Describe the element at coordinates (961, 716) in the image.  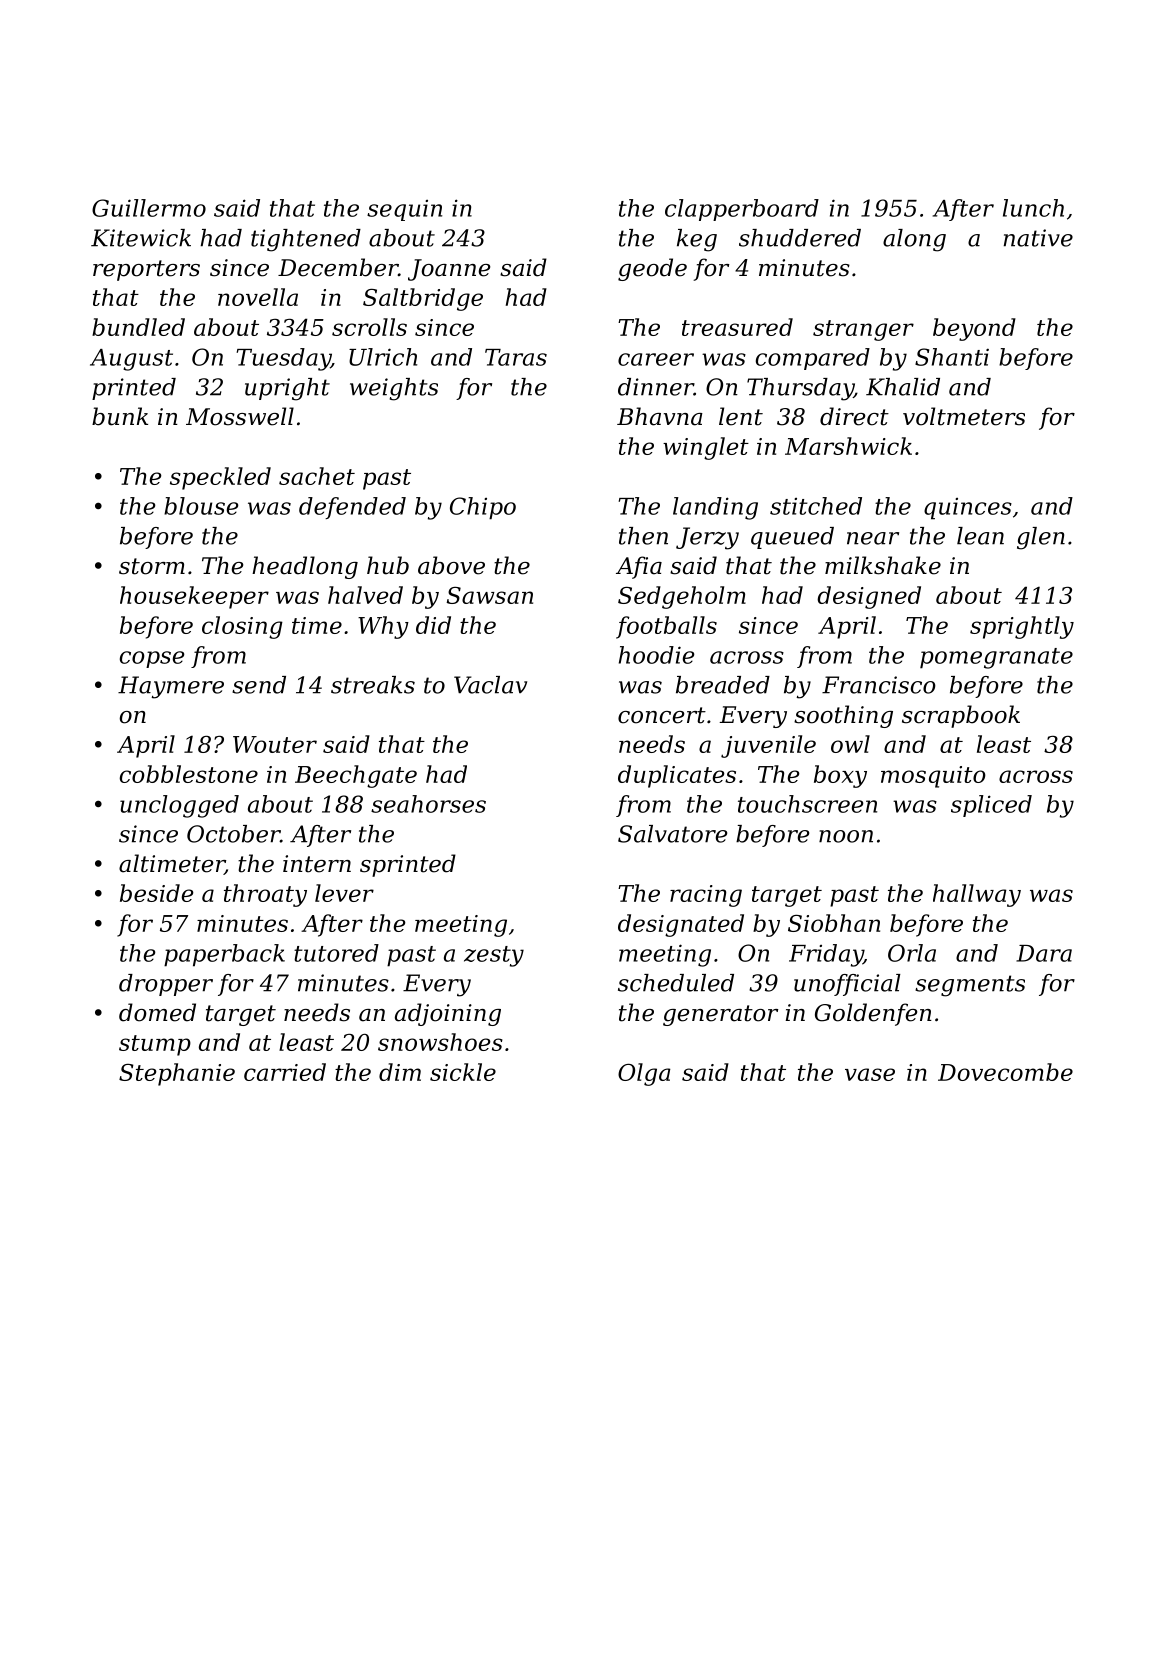
I see `scrapbook` at that location.
